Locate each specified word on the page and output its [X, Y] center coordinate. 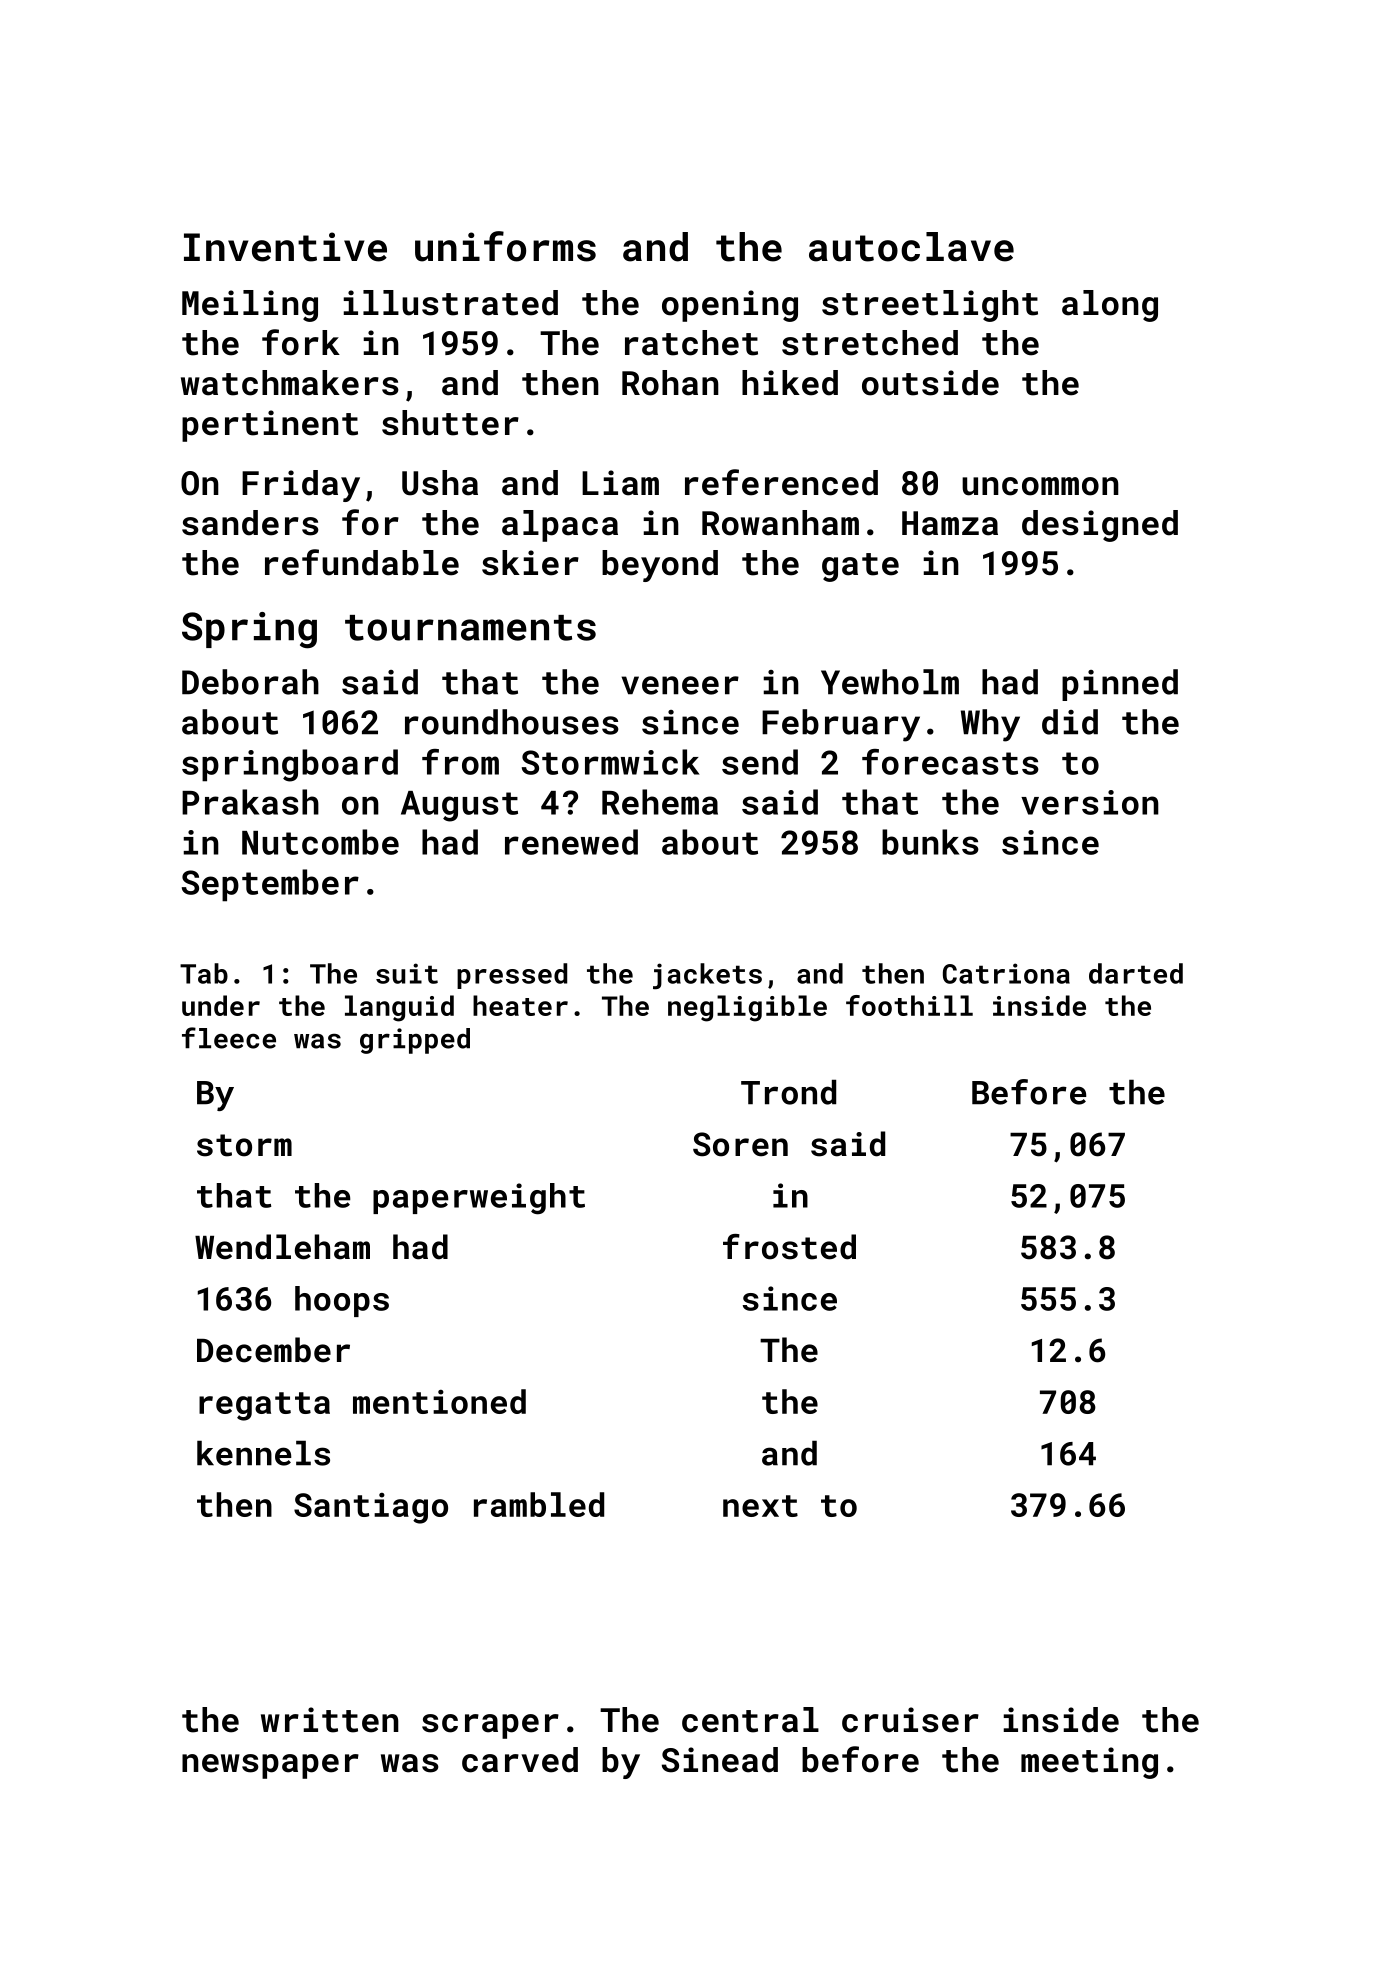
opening [730, 306]
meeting [1089, 1763]
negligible [747, 1008]
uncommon [1040, 486]
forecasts [950, 762]
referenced [781, 482]
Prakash [250, 802]
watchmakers [290, 383]
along [1110, 306]
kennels [263, 1453]
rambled [539, 1504]
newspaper [270, 1766]
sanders [250, 523]
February [841, 725]
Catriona [1006, 973]
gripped [415, 1041]
